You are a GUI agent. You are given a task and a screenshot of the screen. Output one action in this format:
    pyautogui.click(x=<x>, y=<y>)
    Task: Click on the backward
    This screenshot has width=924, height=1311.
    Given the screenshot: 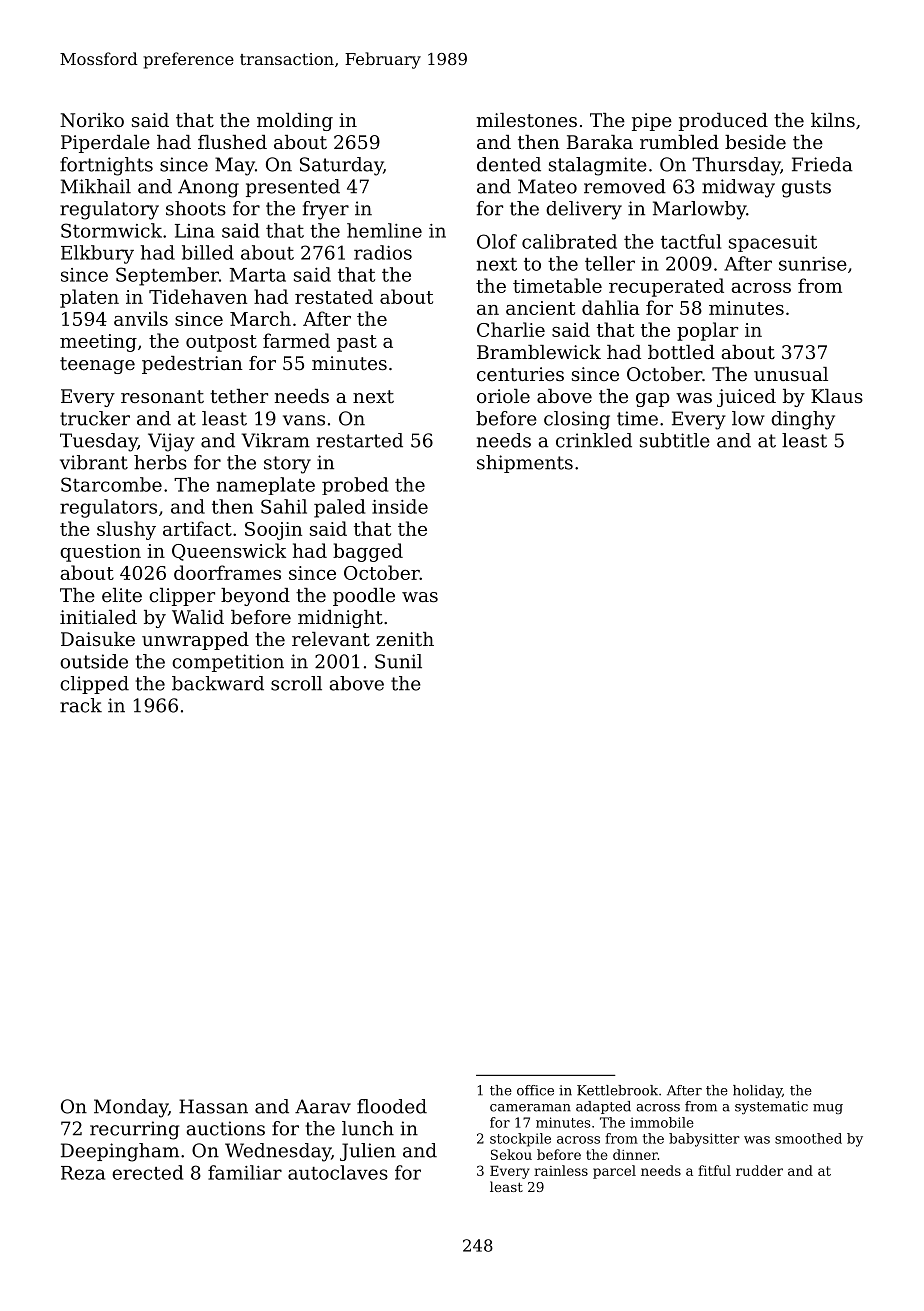 What is the action you would take?
    pyautogui.click(x=218, y=683)
